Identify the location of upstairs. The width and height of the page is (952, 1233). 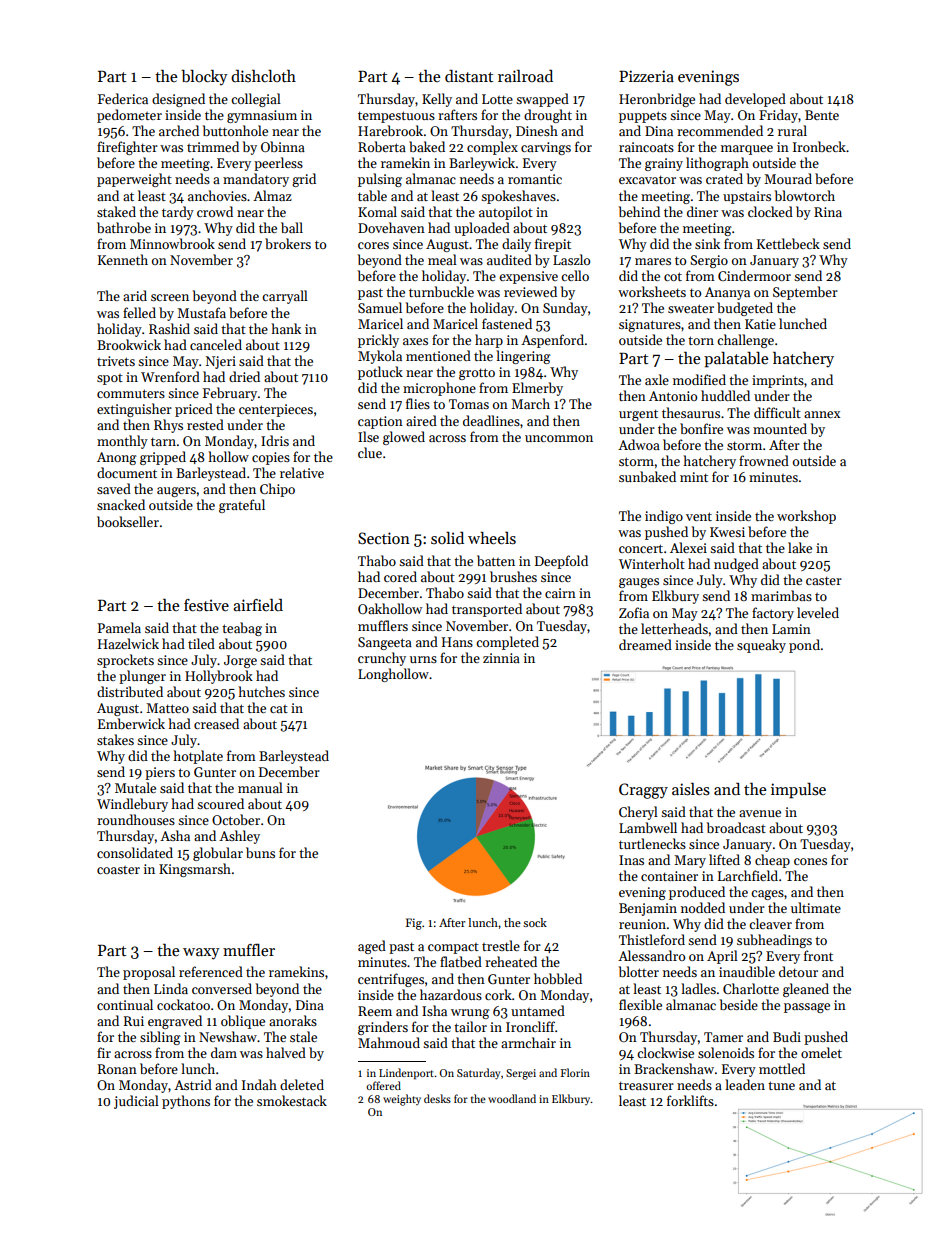
(747, 197).
